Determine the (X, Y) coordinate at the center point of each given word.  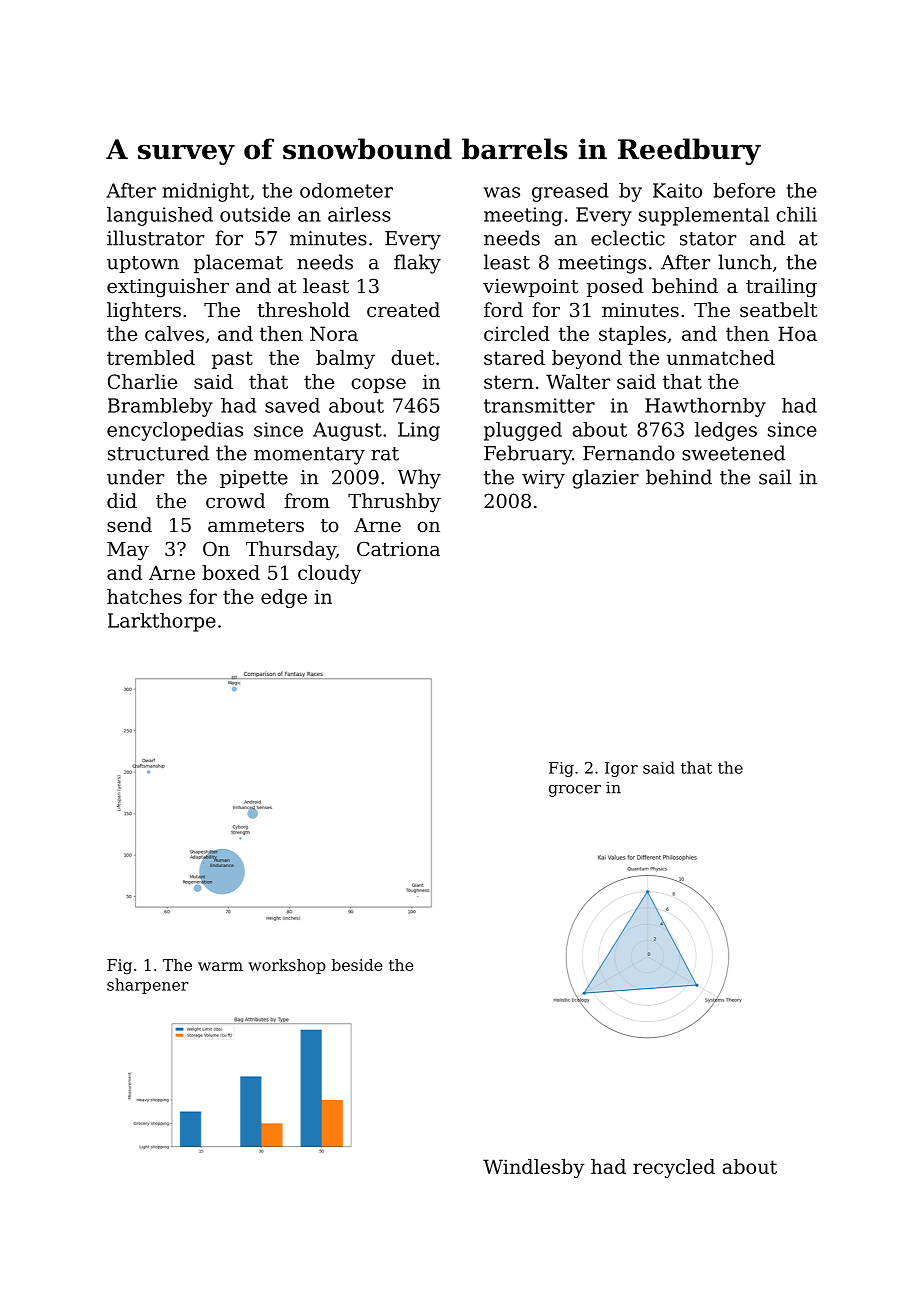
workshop (287, 966)
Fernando (629, 453)
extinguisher (168, 288)
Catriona (398, 548)
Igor (621, 769)
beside (357, 965)
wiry (543, 479)
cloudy (329, 574)
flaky (417, 264)
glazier (605, 479)
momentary (309, 456)
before (744, 190)
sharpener (148, 986)
